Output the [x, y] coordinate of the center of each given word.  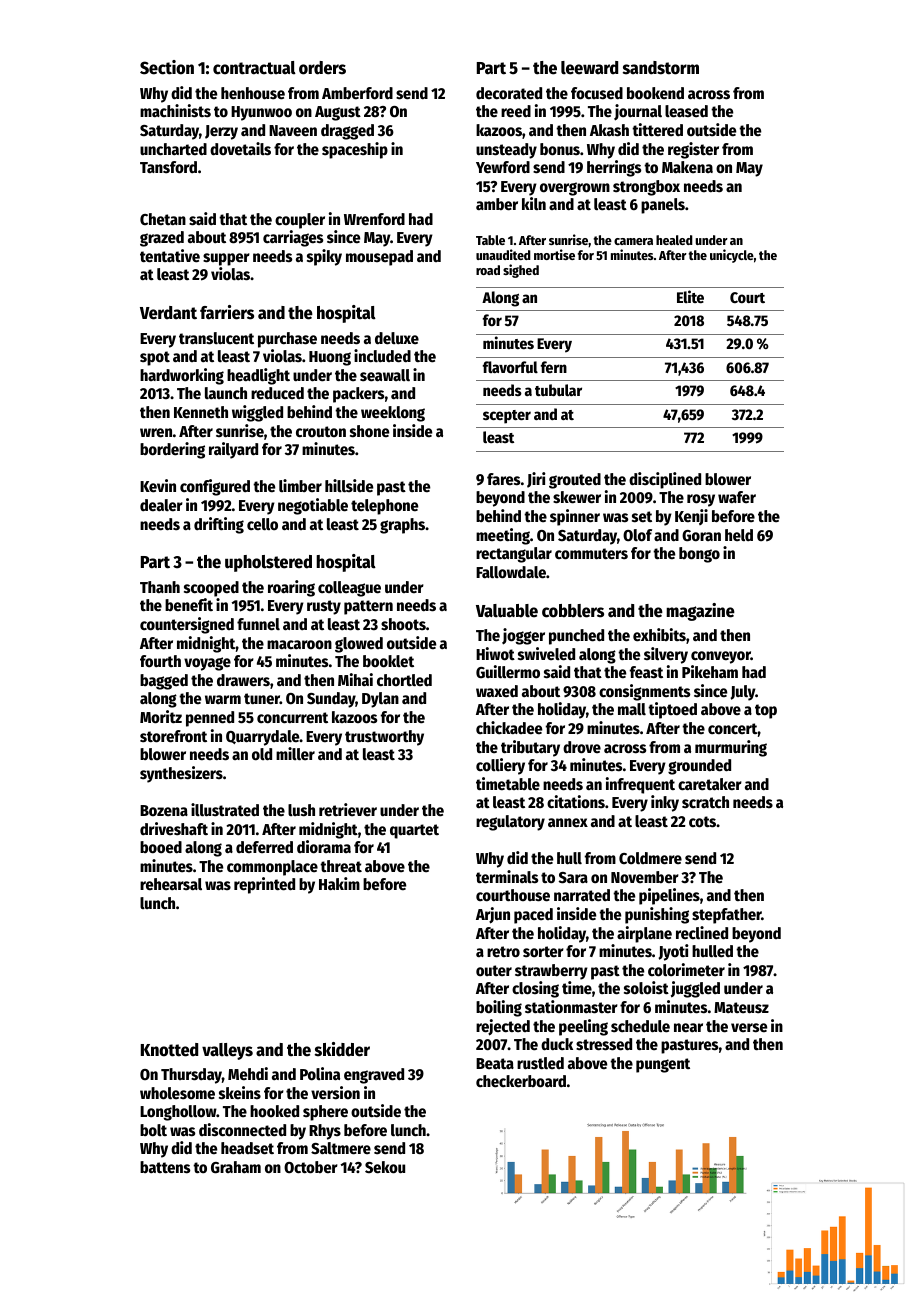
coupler [300, 221]
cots [703, 822]
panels [663, 206]
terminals [507, 877]
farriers [227, 312]
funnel [258, 624]
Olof [637, 535]
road [488, 270]
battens [165, 1167]
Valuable [507, 611]
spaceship [355, 150]
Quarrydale [263, 738]
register [693, 150]
